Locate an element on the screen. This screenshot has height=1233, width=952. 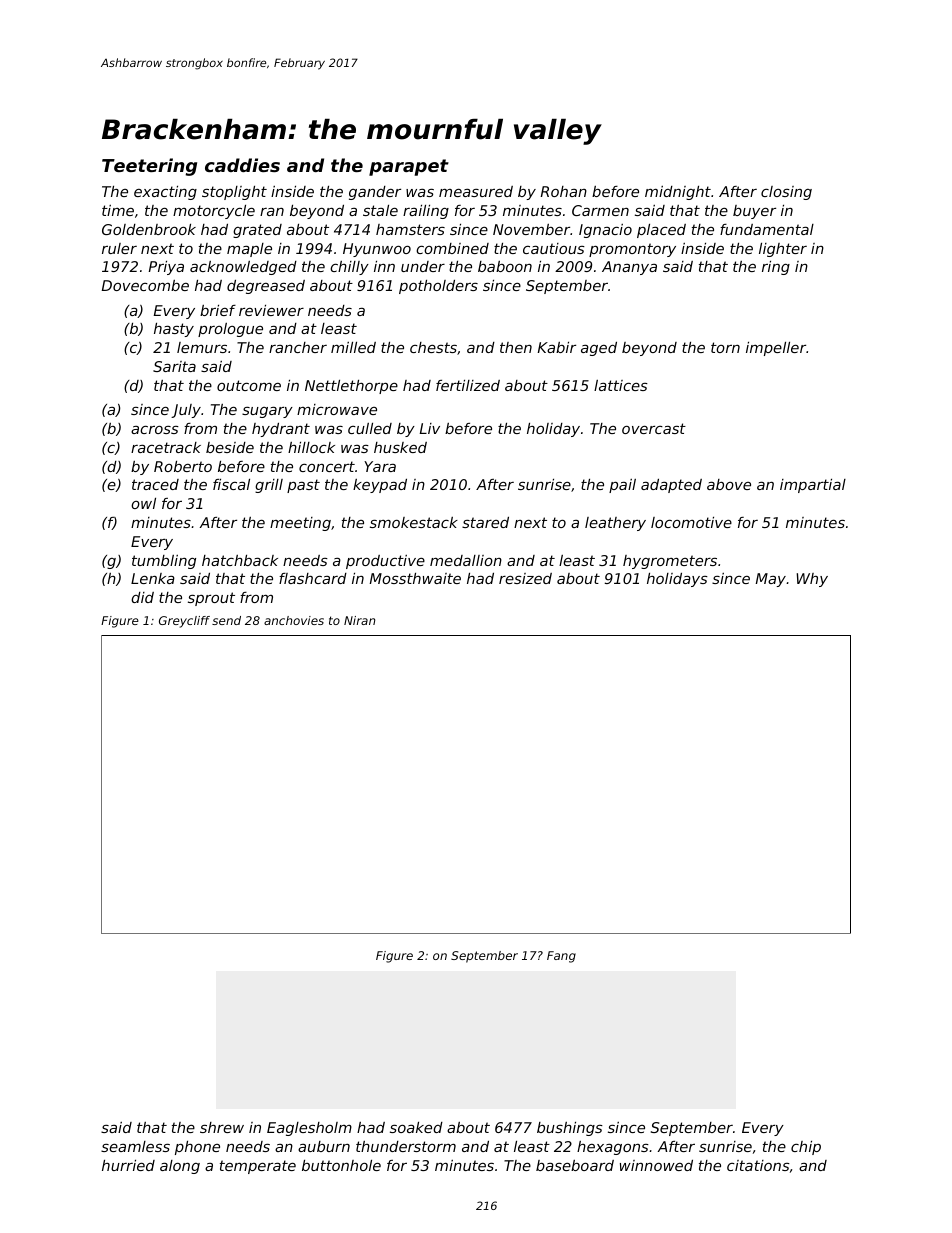
along is located at coordinates (180, 1167).
